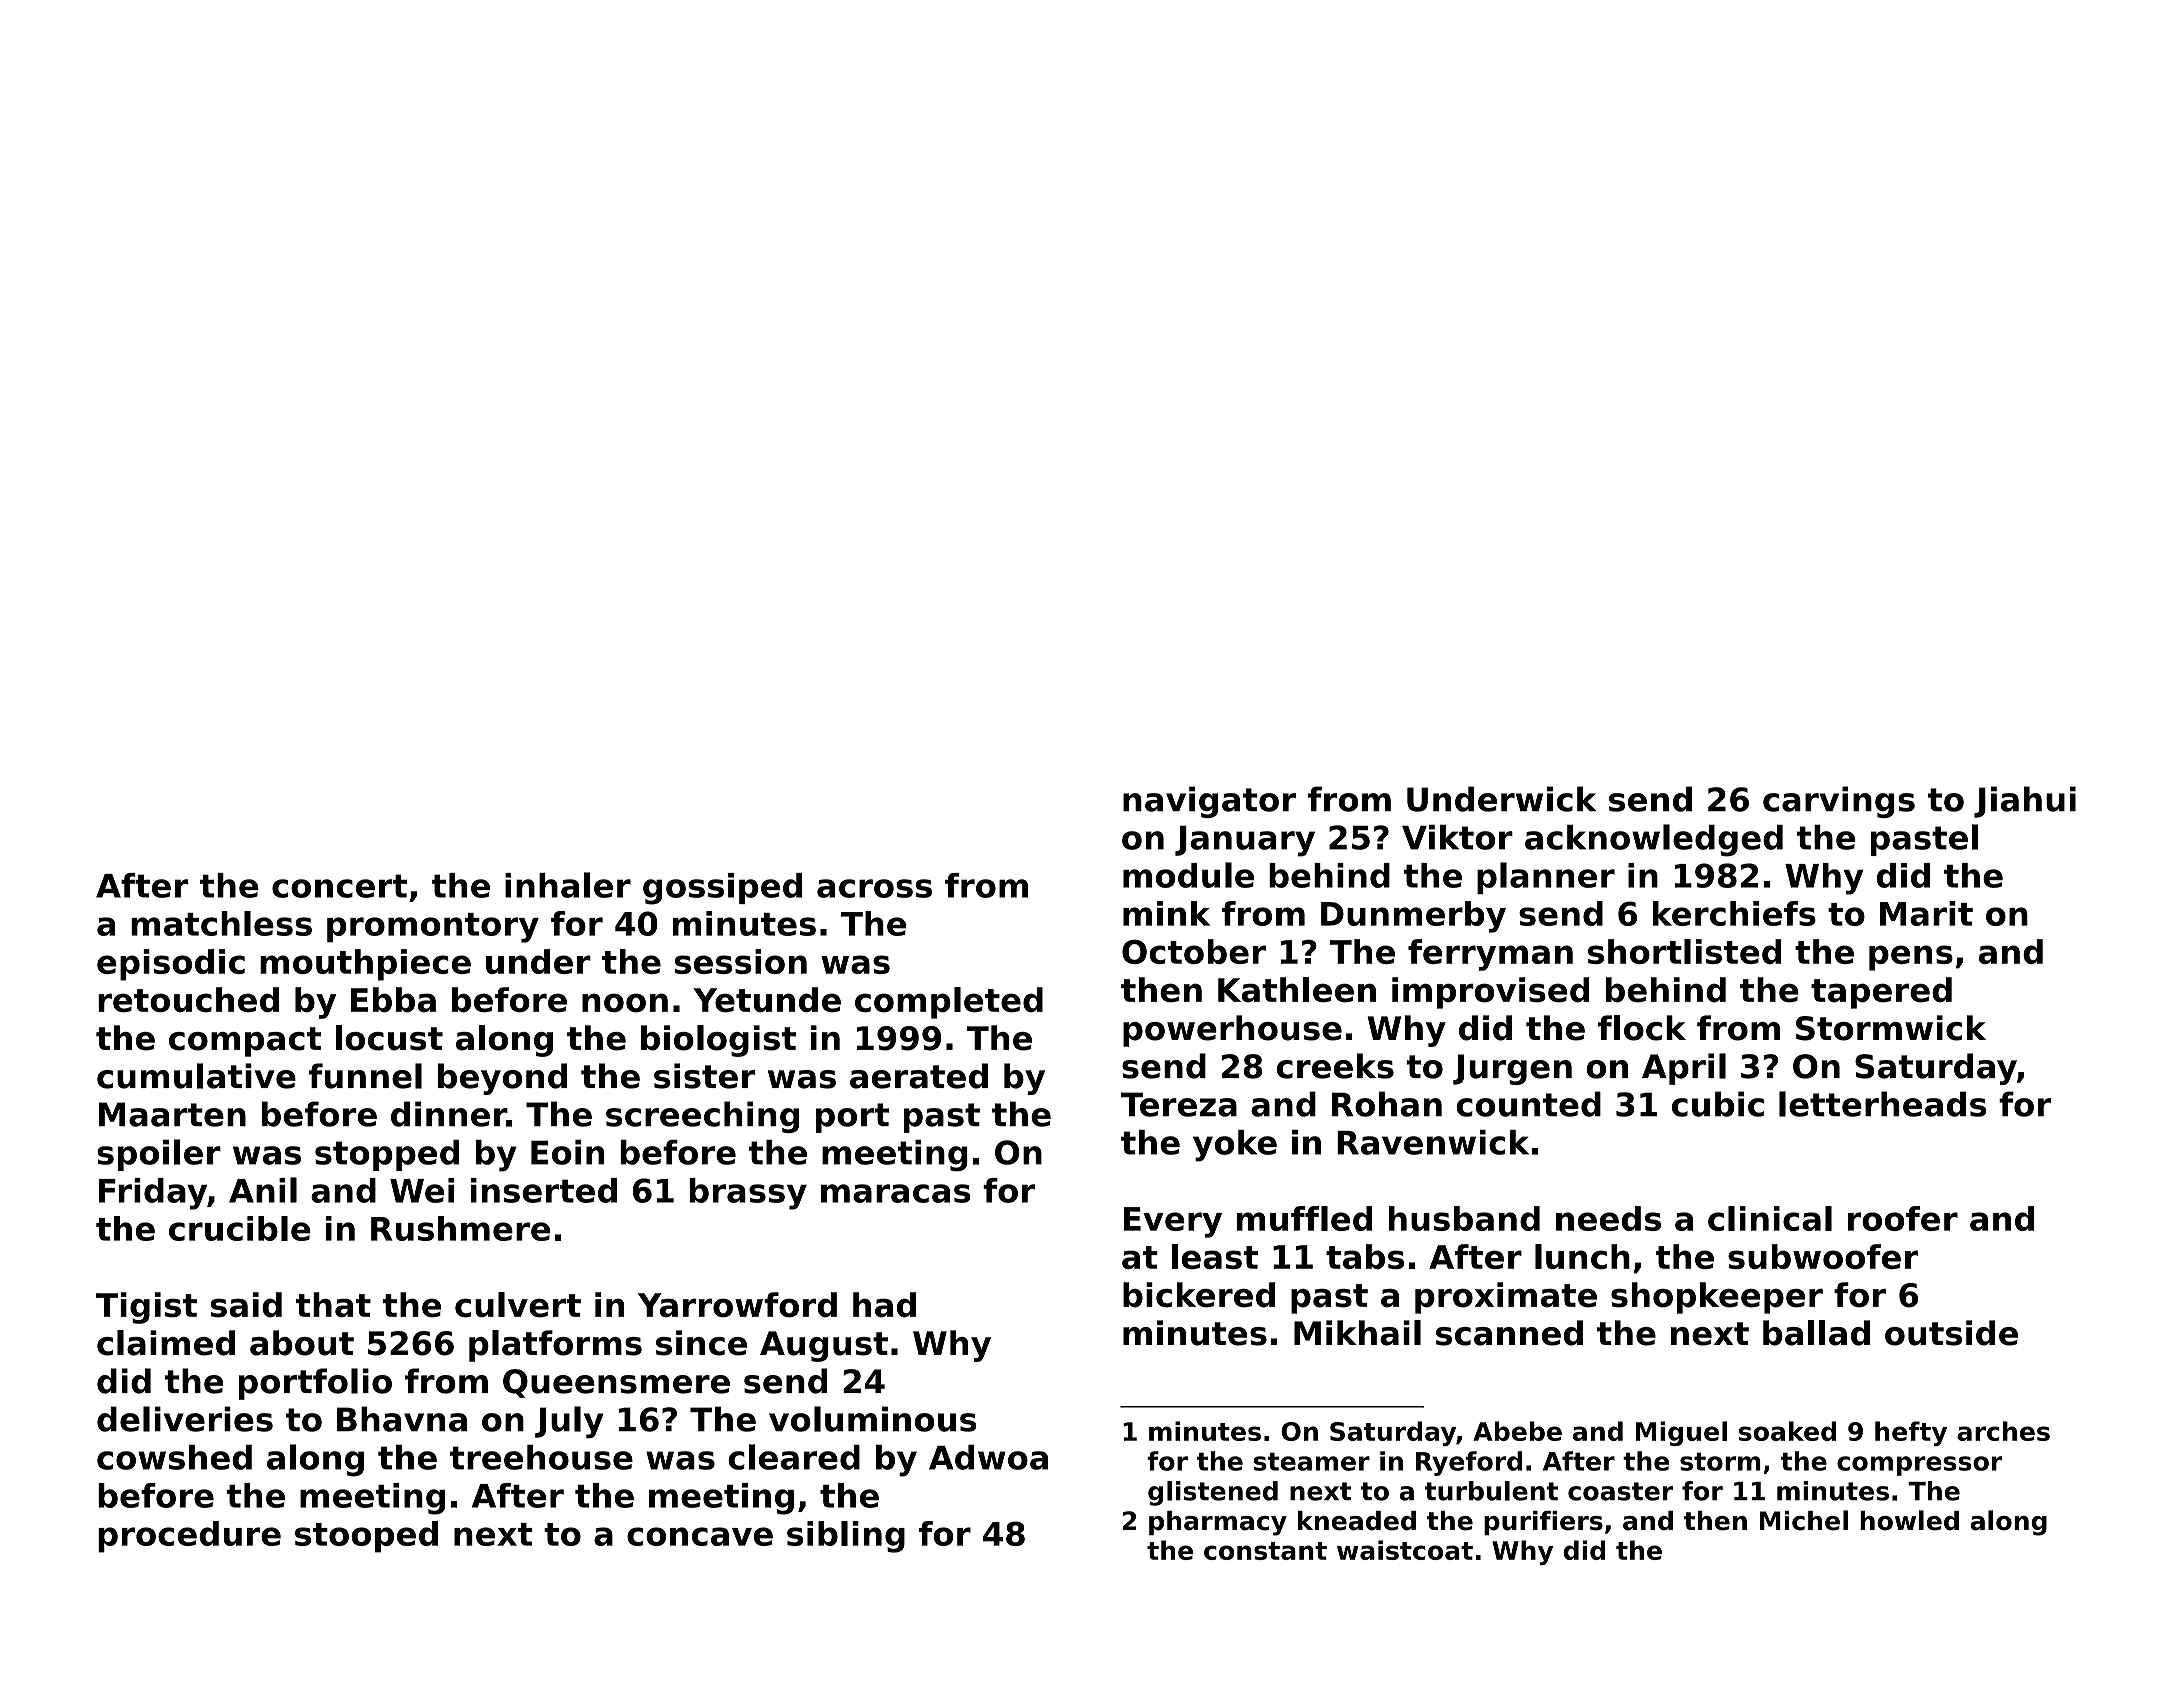 The image size is (2178, 1683). I want to click on Rohan, so click(1387, 1104).
